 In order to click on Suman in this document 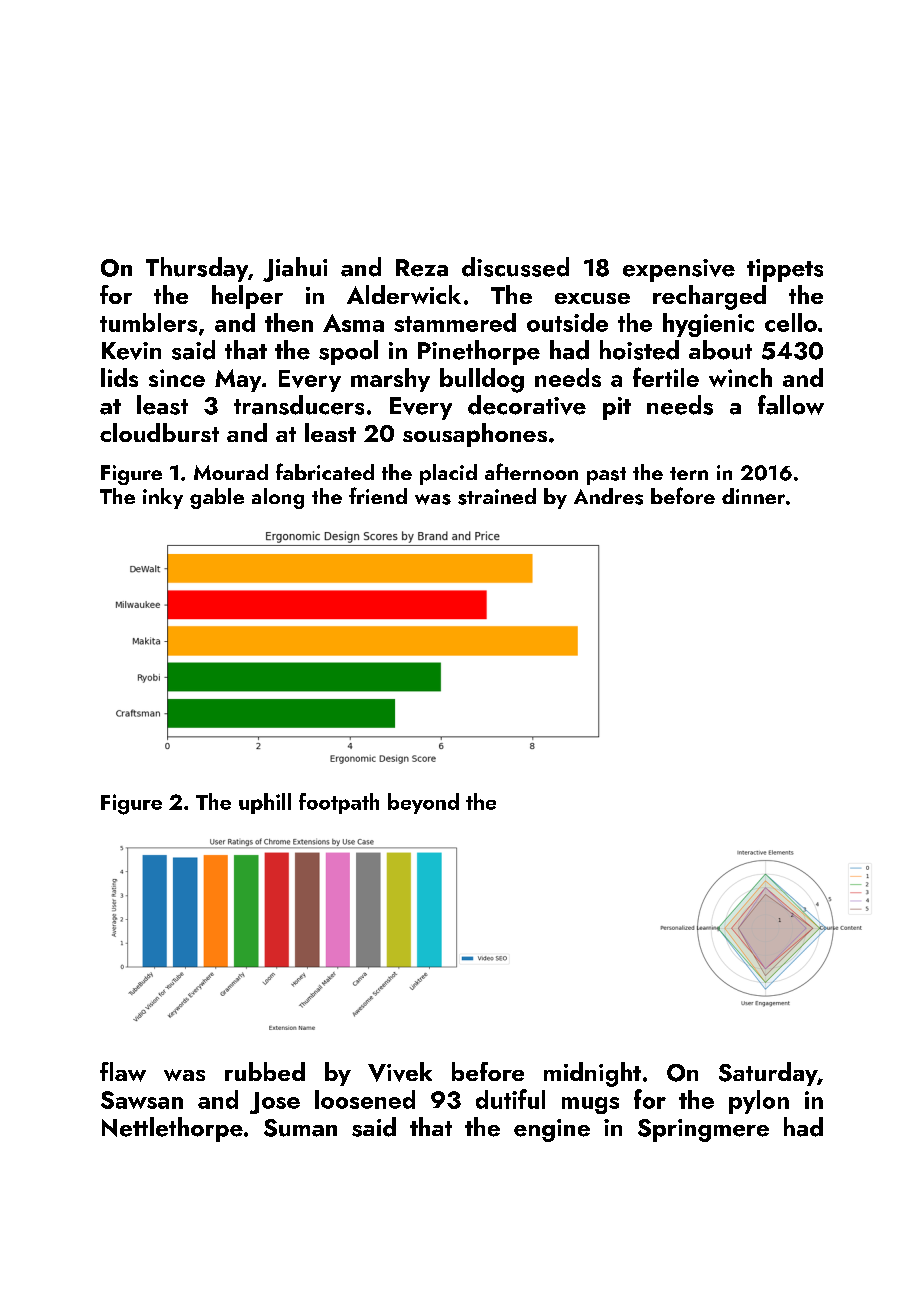, I will do `click(300, 1128)`.
